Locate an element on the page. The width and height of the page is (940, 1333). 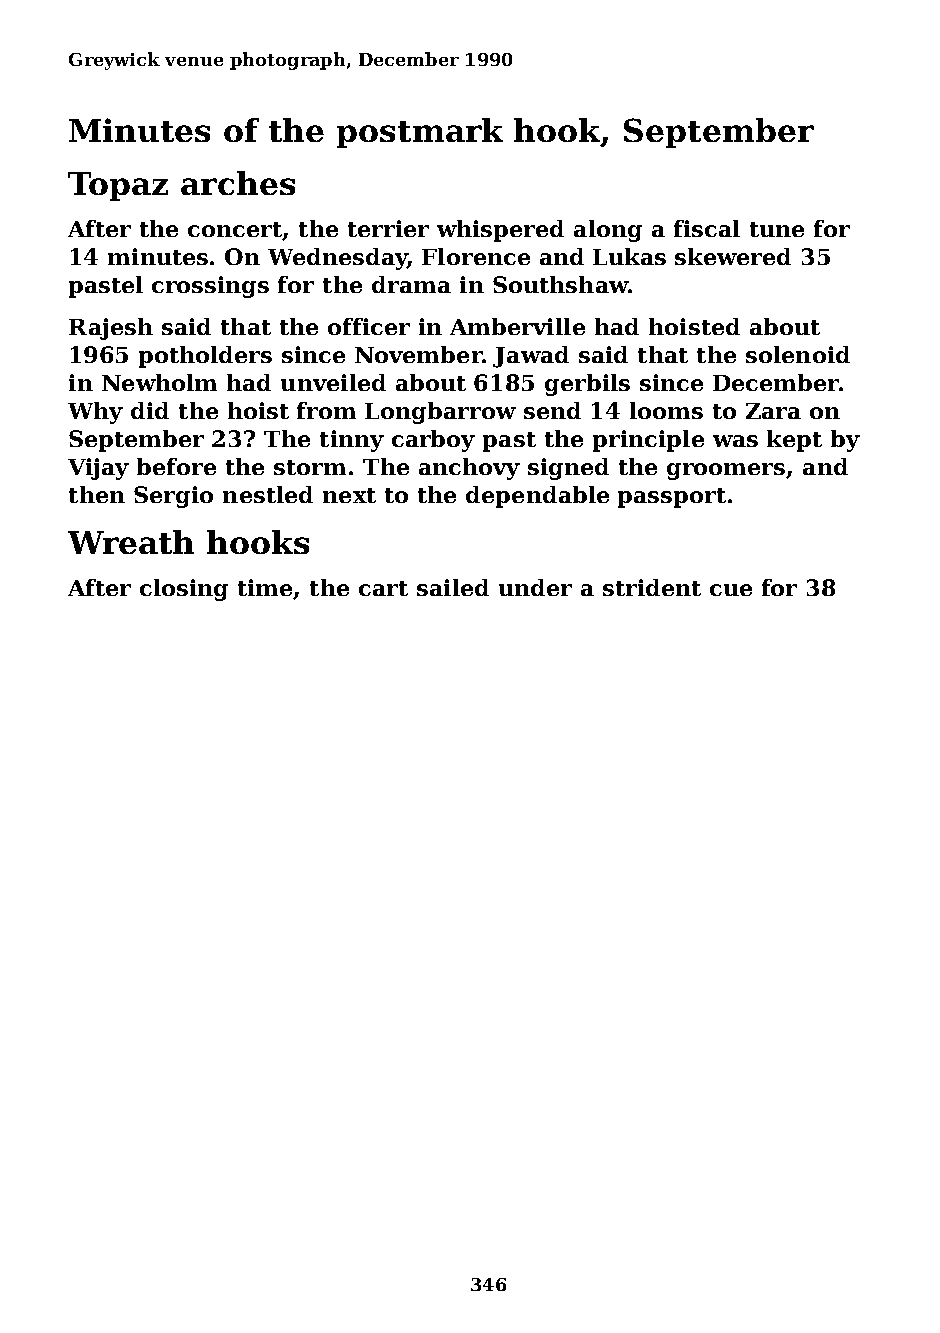
Longbarrow is located at coordinates (440, 413).
